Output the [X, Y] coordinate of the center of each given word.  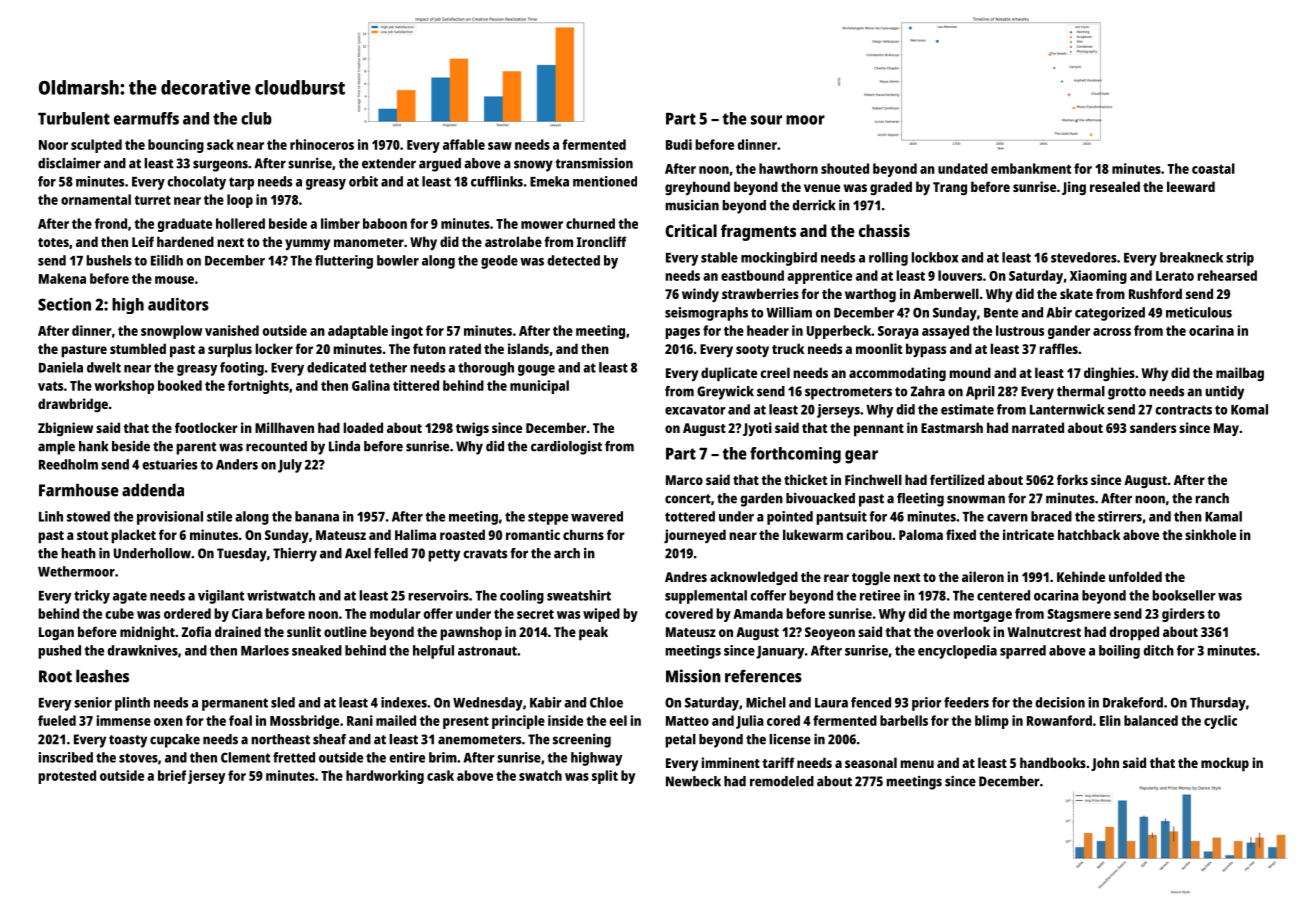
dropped [1134, 633]
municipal [539, 387]
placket [133, 536]
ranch [1212, 498]
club [256, 118]
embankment [1031, 168]
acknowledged [754, 578]
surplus [230, 350]
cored [783, 720]
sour [766, 120]
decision [1060, 702]
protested [67, 777]
